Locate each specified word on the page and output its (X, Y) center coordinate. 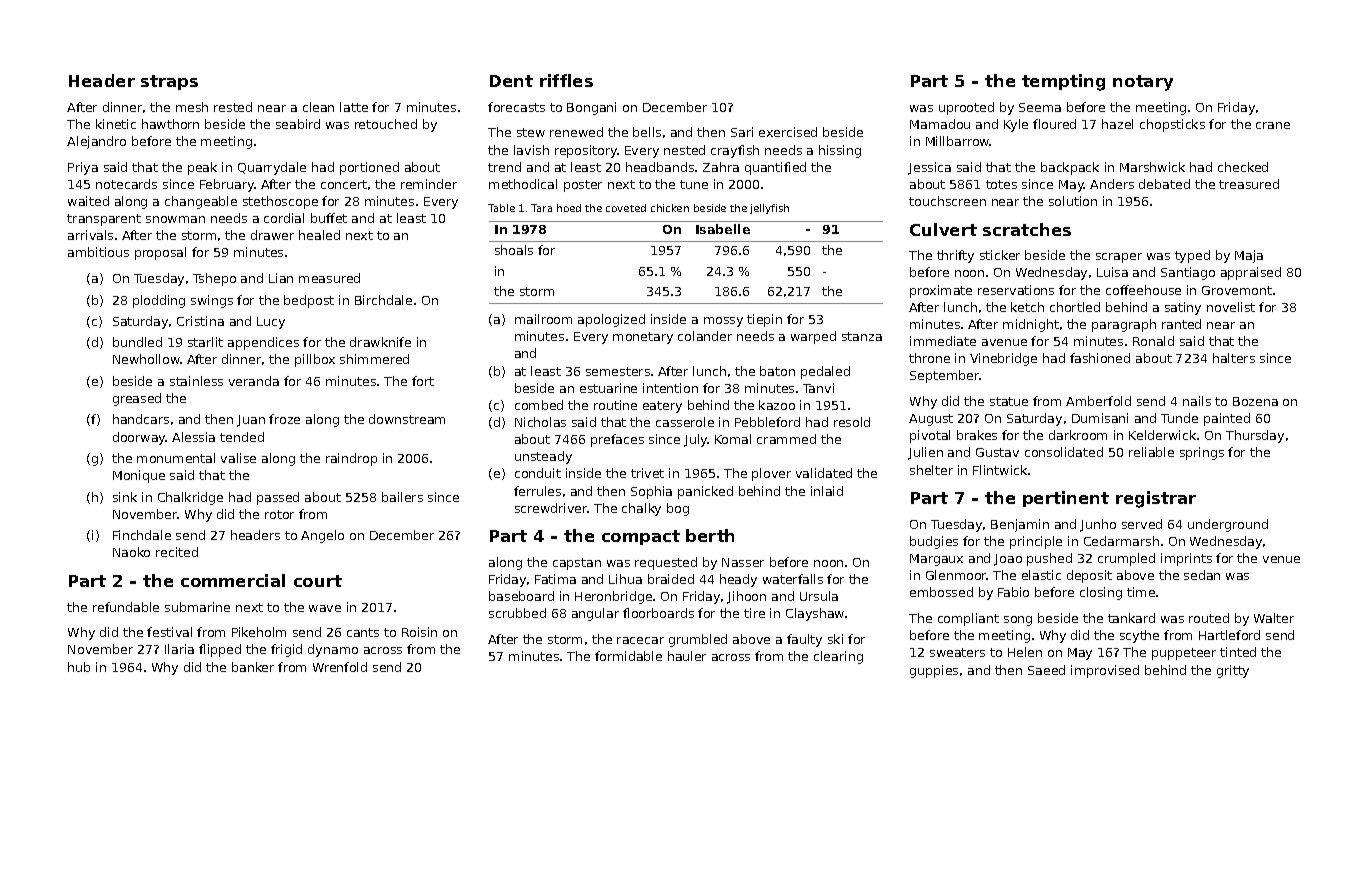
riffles (566, 80)
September (944, 376)
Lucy (271, 323)
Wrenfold (340, 667)
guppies (934, 671)
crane (1273, 125)
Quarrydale (272, 168)
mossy (723, 322)
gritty (1233, 671)
